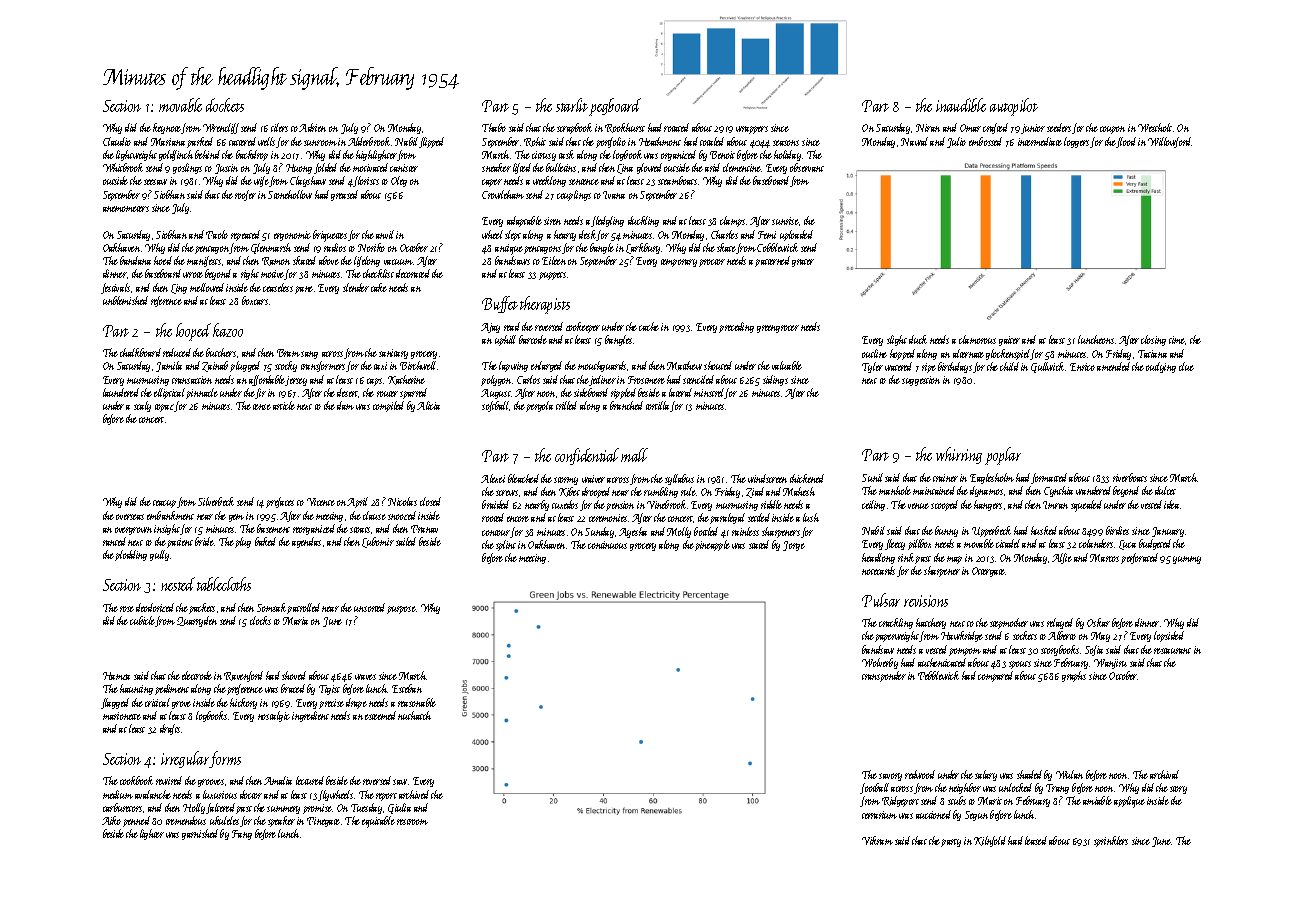 The width and height of the image is (1308, 924). Describe the element at coordinates (615, 107) in the image. I see `pegboard` at that location.
